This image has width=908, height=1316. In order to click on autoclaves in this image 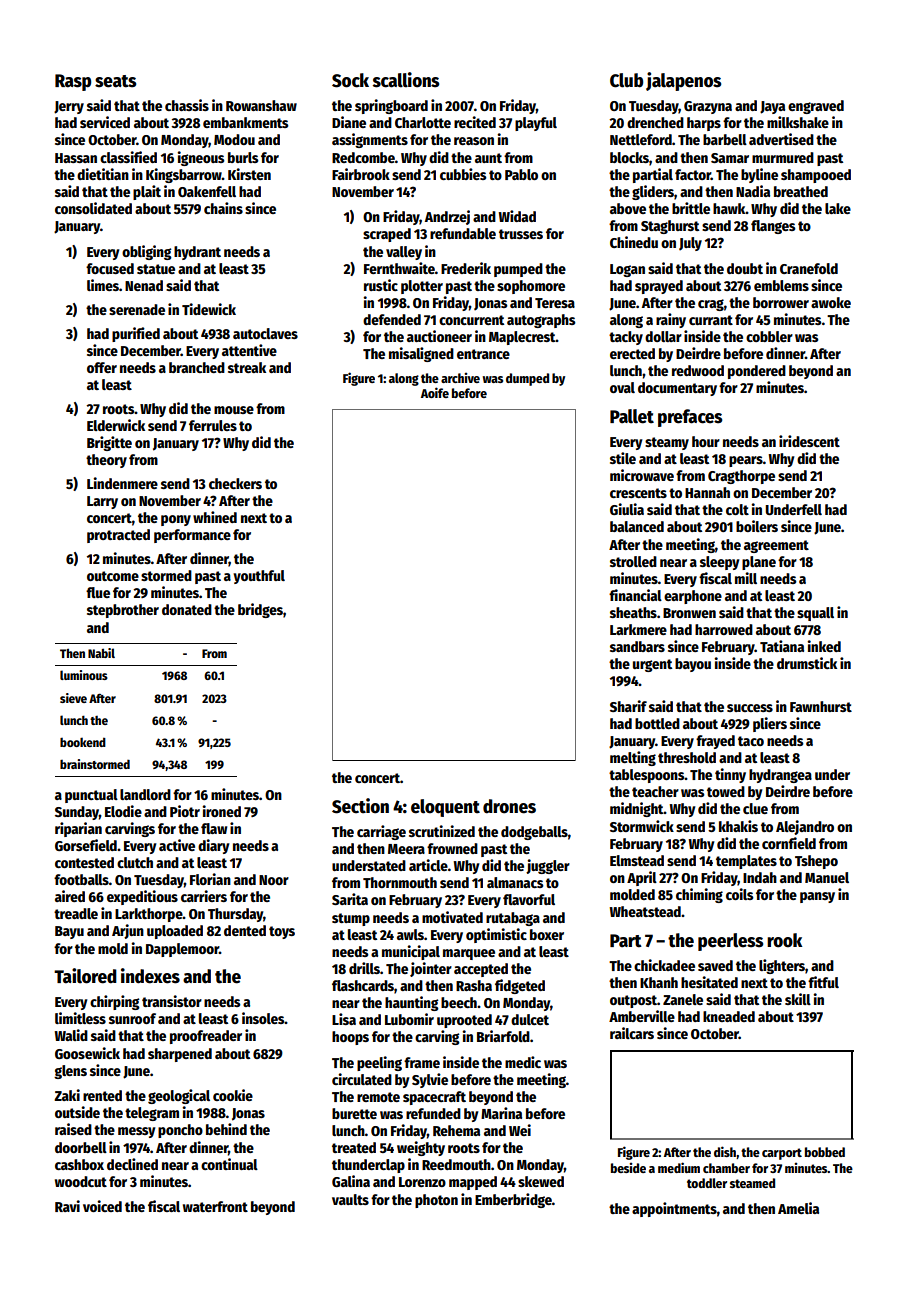, I will do `click(265, 333)`.
